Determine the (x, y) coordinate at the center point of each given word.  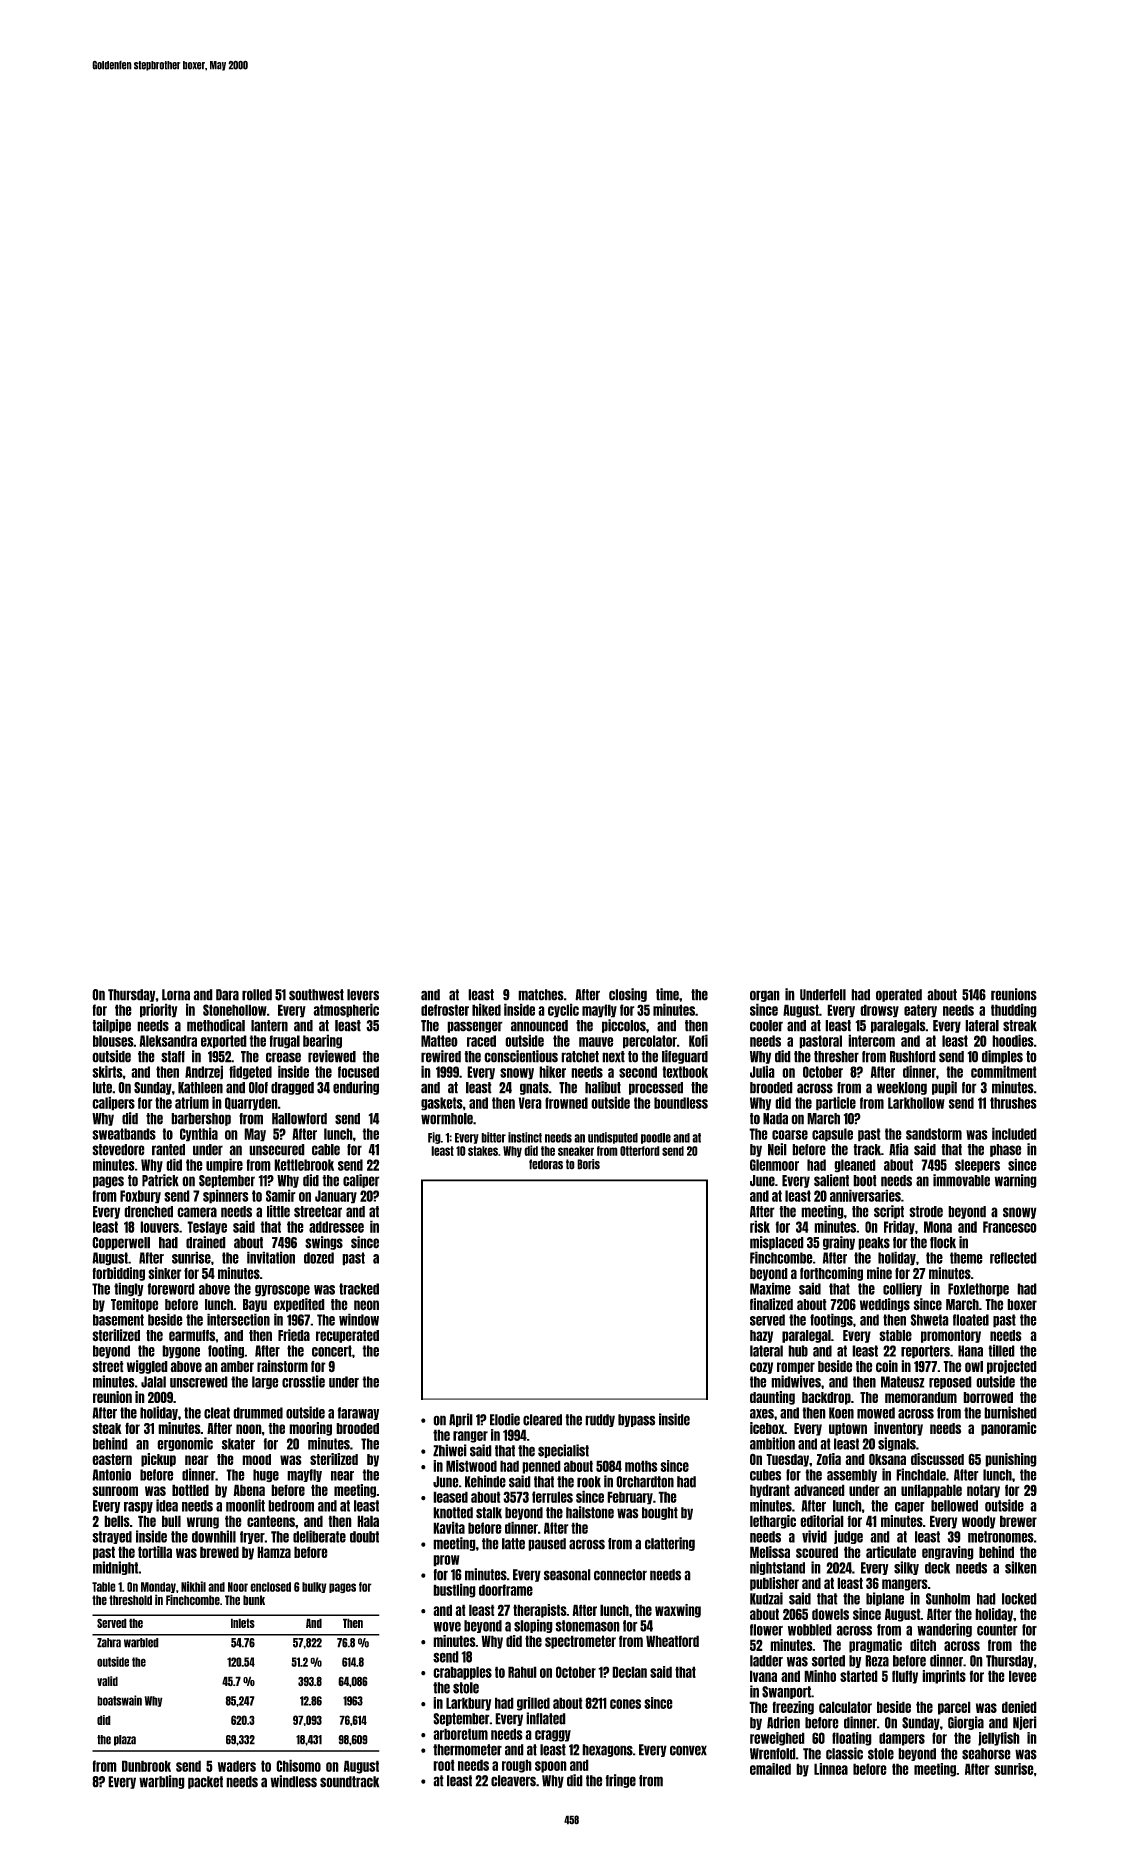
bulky (314, 1587)
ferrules (552, 1497)
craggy (553, 1736)
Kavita (449, 1527)
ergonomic (185, 1444)
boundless (681, 1103)
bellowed (954, 1506)
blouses (113, 1041)
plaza (125, 1740)
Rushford (913, 1057)
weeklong (902, 1088)
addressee (336, 1227)
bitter (493, 1137)
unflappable (931, 1491)
